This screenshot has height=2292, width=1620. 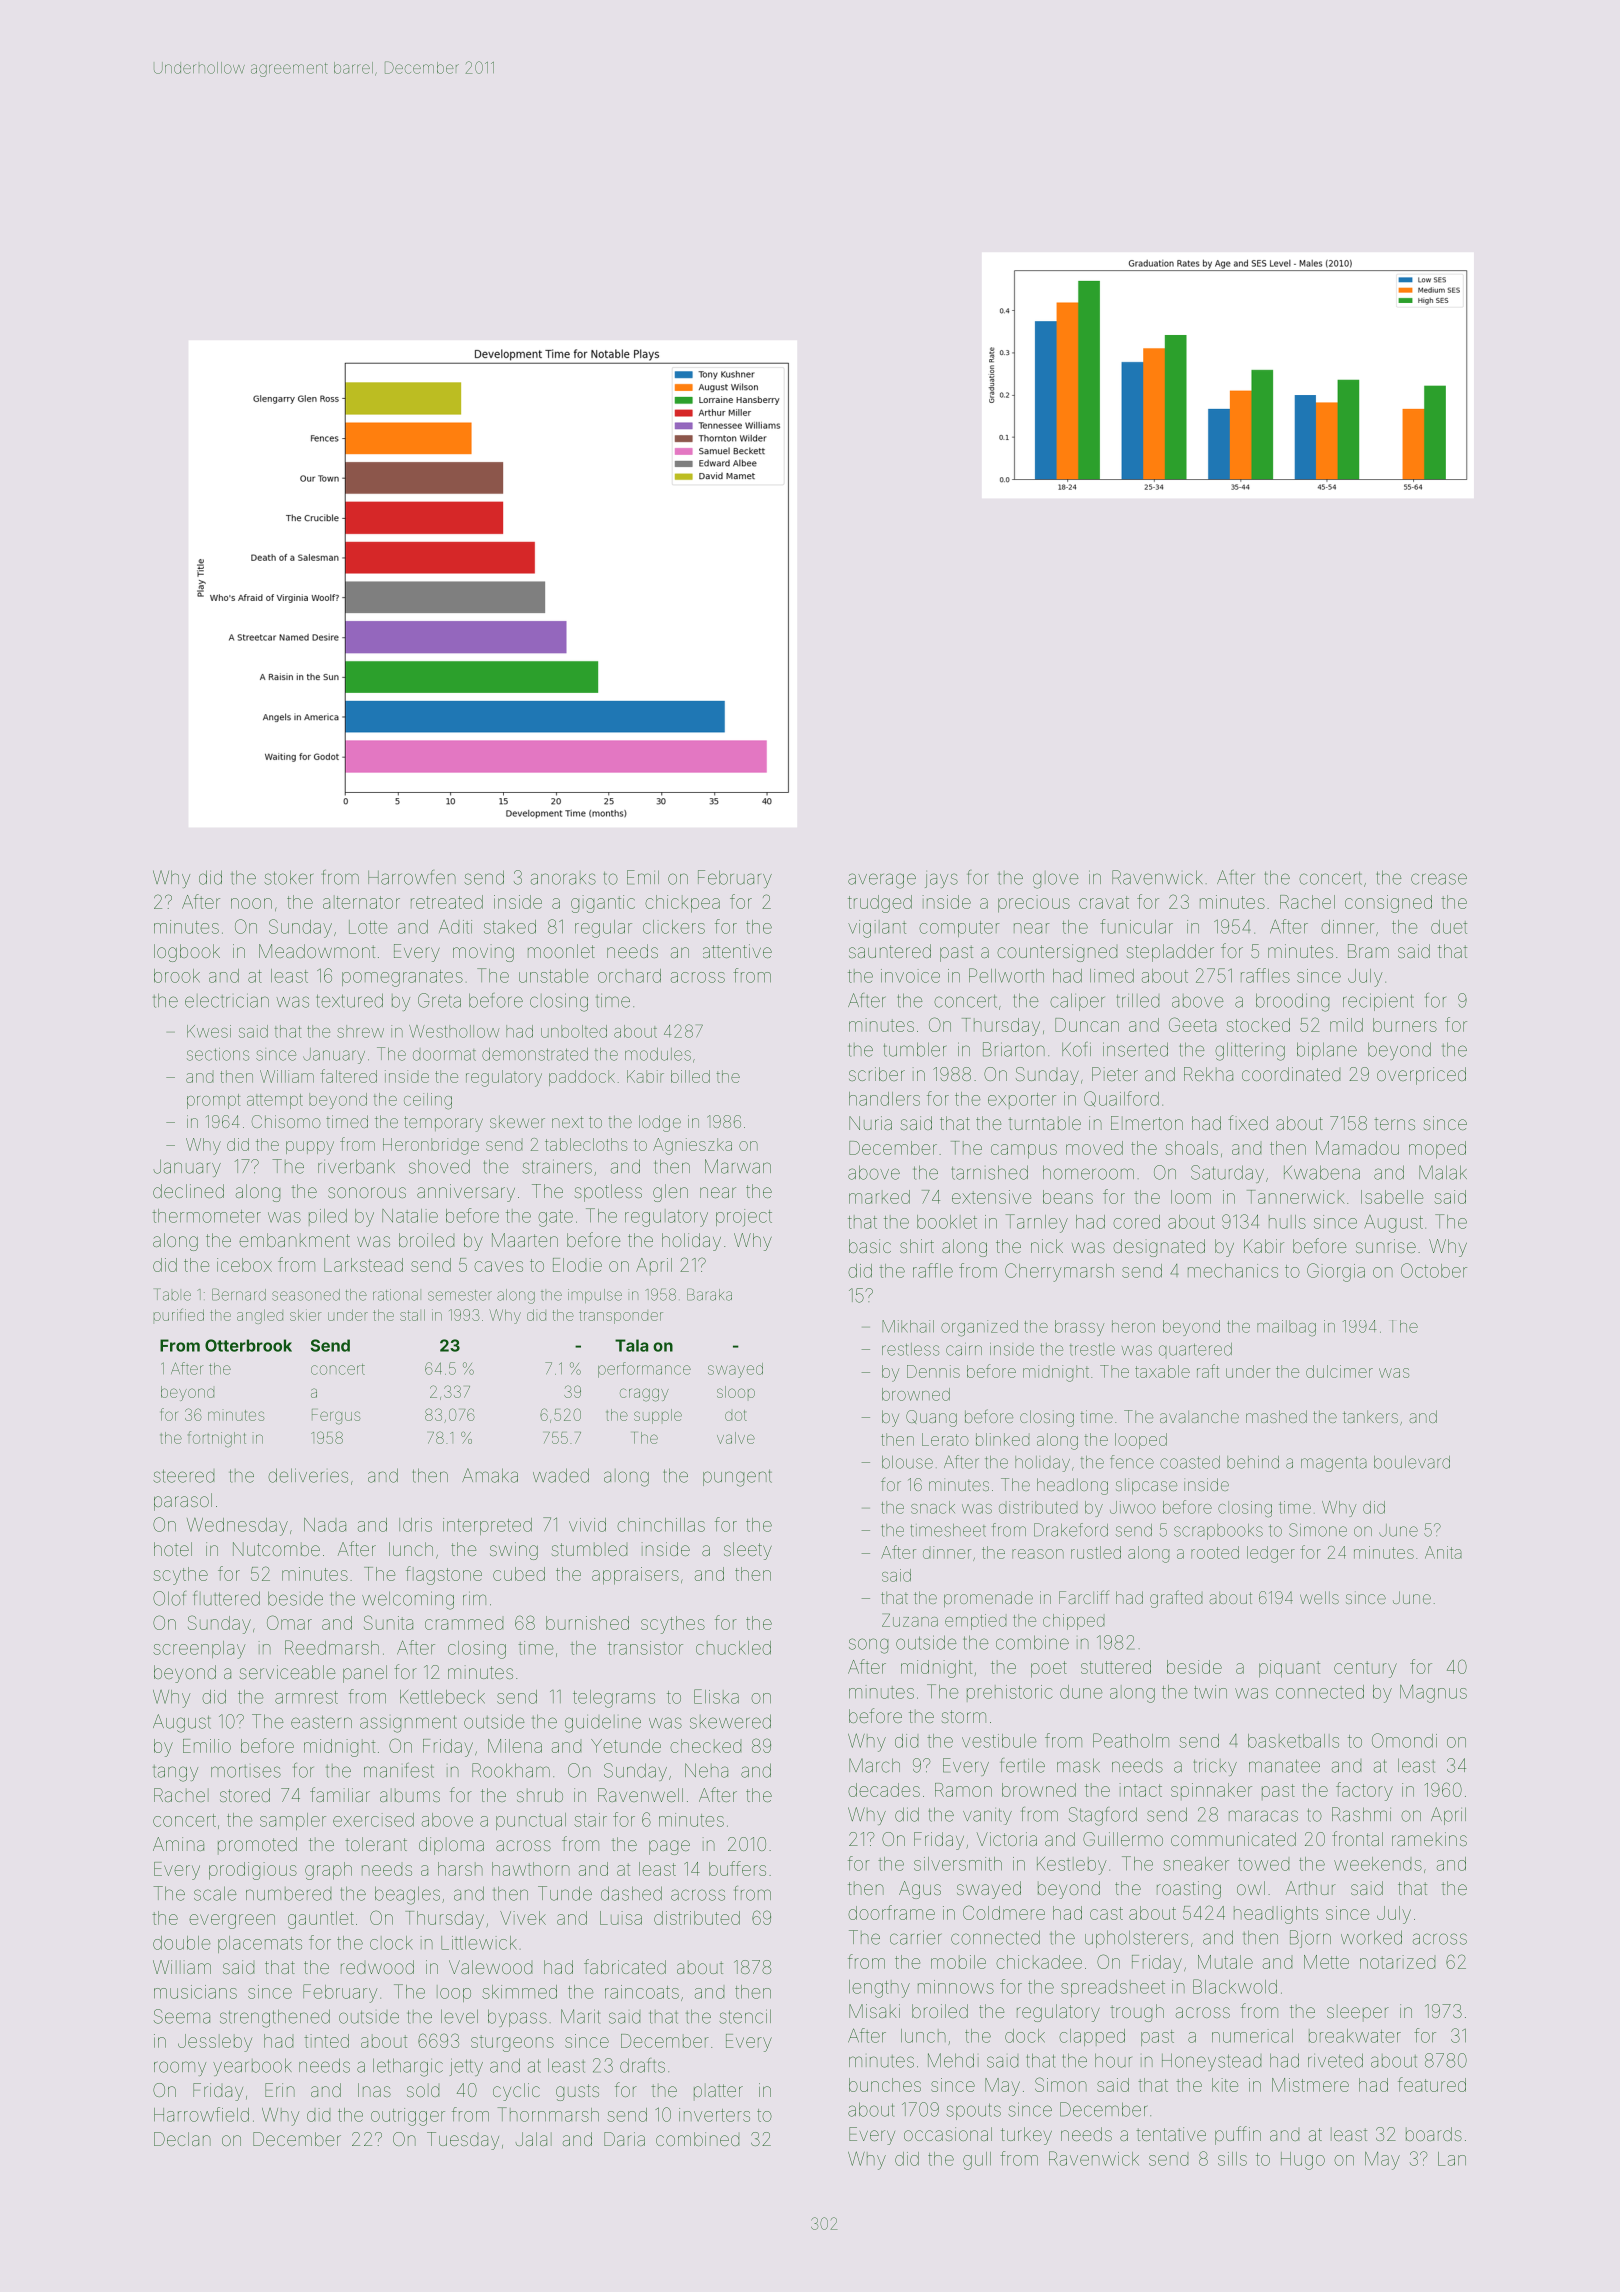 I want to click on vivid, so click(x=587, y=1525).
